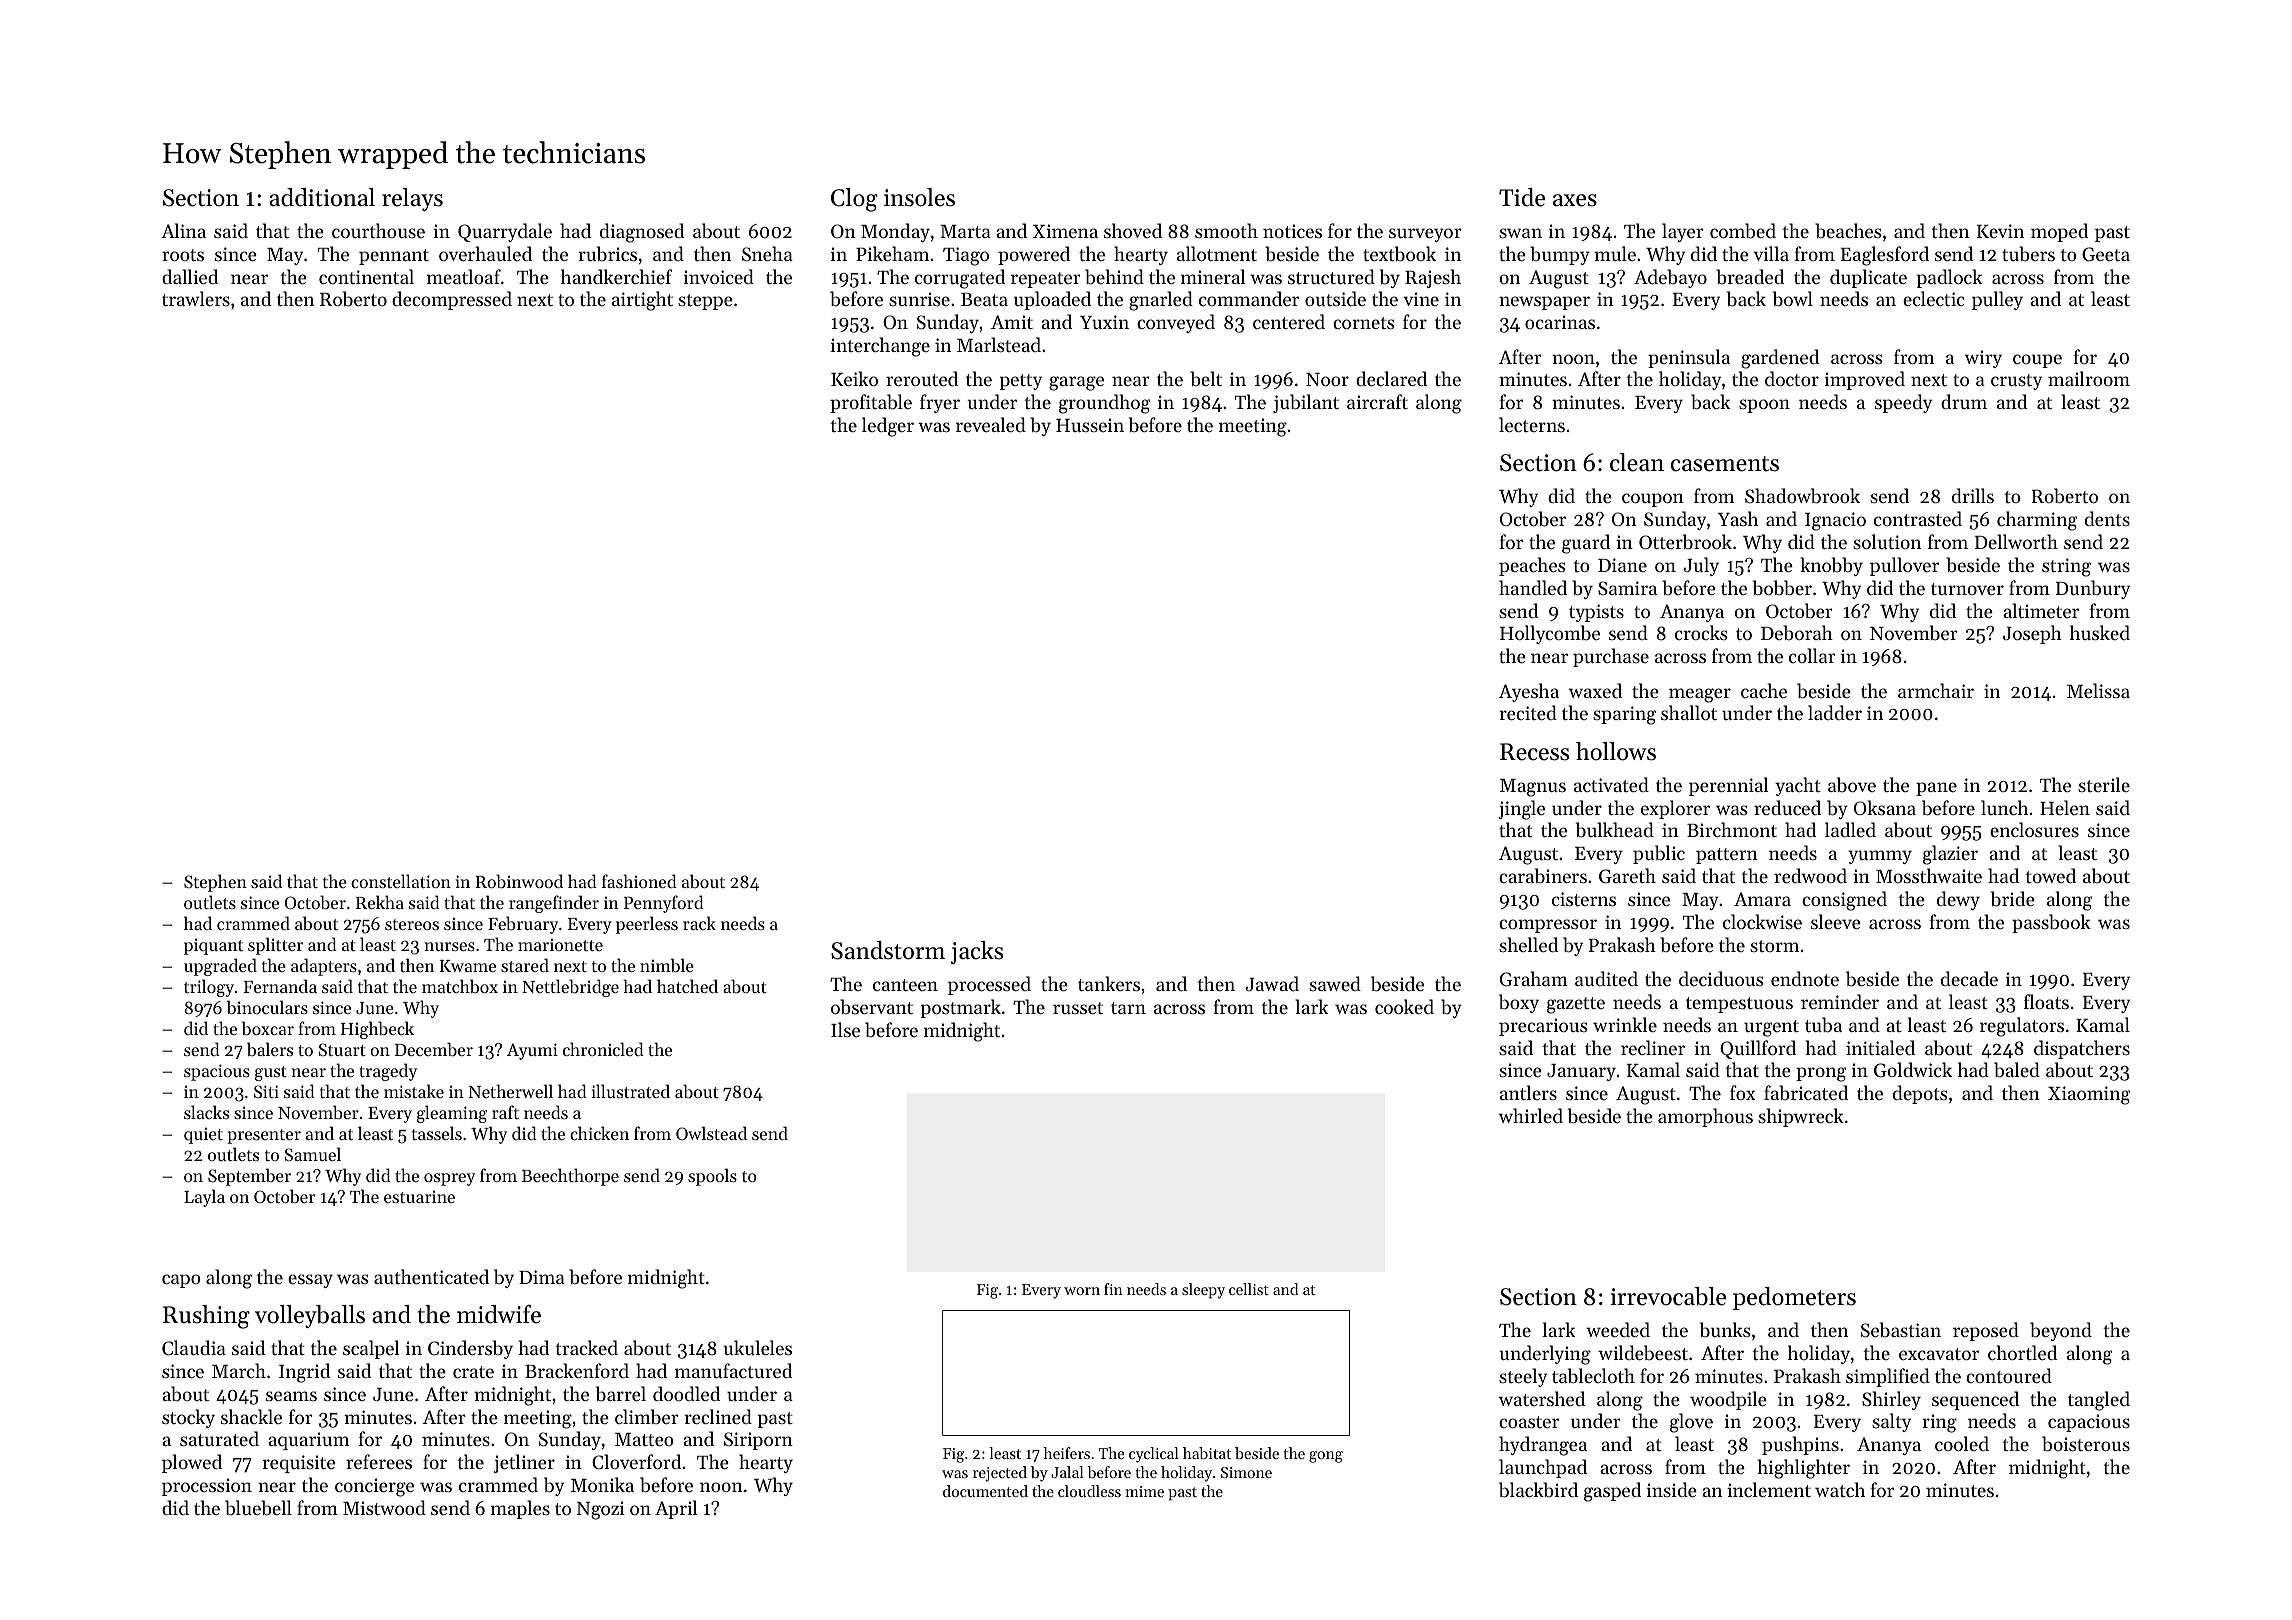 This screenshot has width=2292, height=1620. Describe the element at coordinates (639, 881) in the screenshot. I see `fashioned` at that location.
